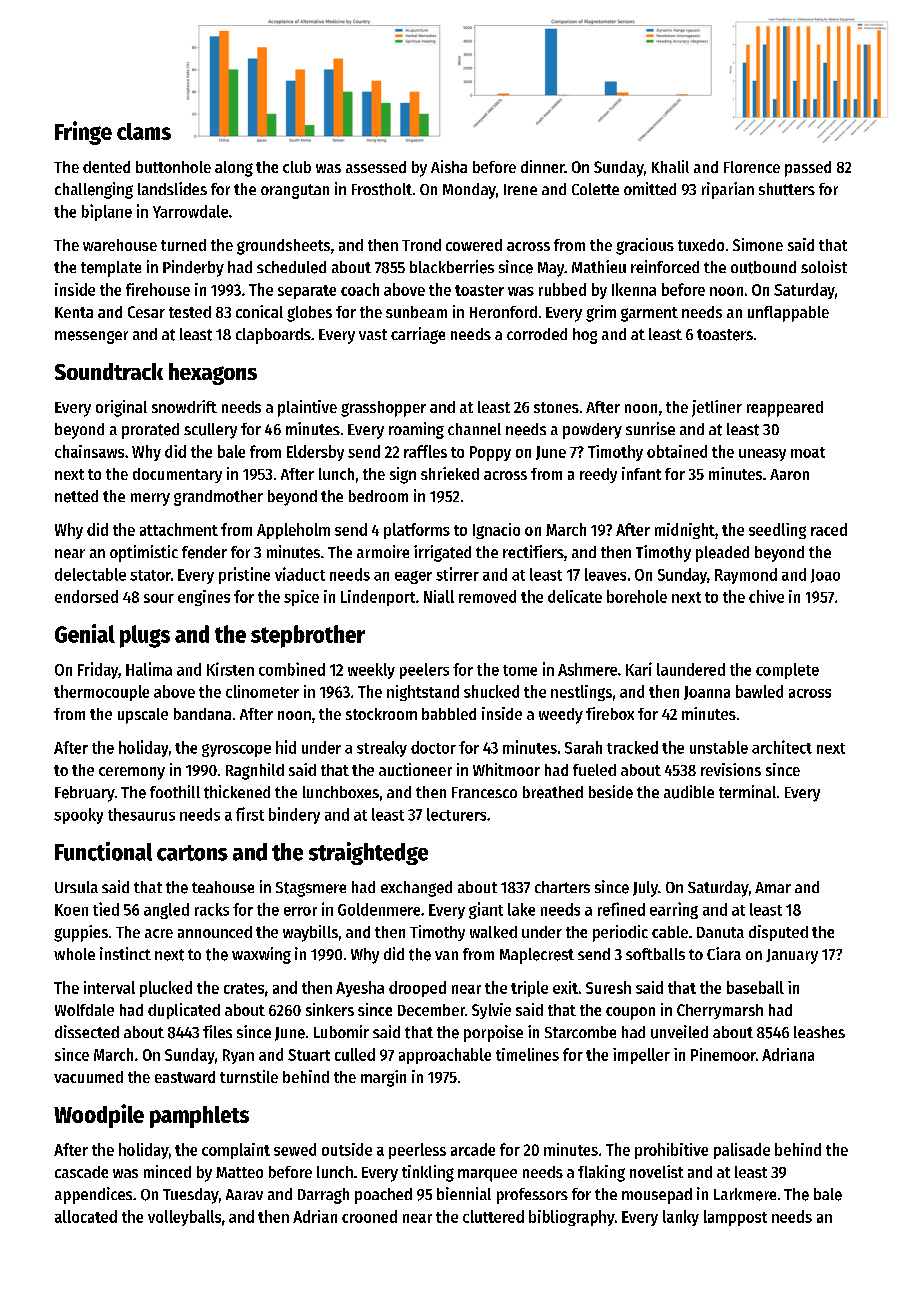 This screenshot has width=908, height=1316. What do you see at coordinates (144, 131) in the screenshot?
I see `clams` at bounding box center [144, 131].
